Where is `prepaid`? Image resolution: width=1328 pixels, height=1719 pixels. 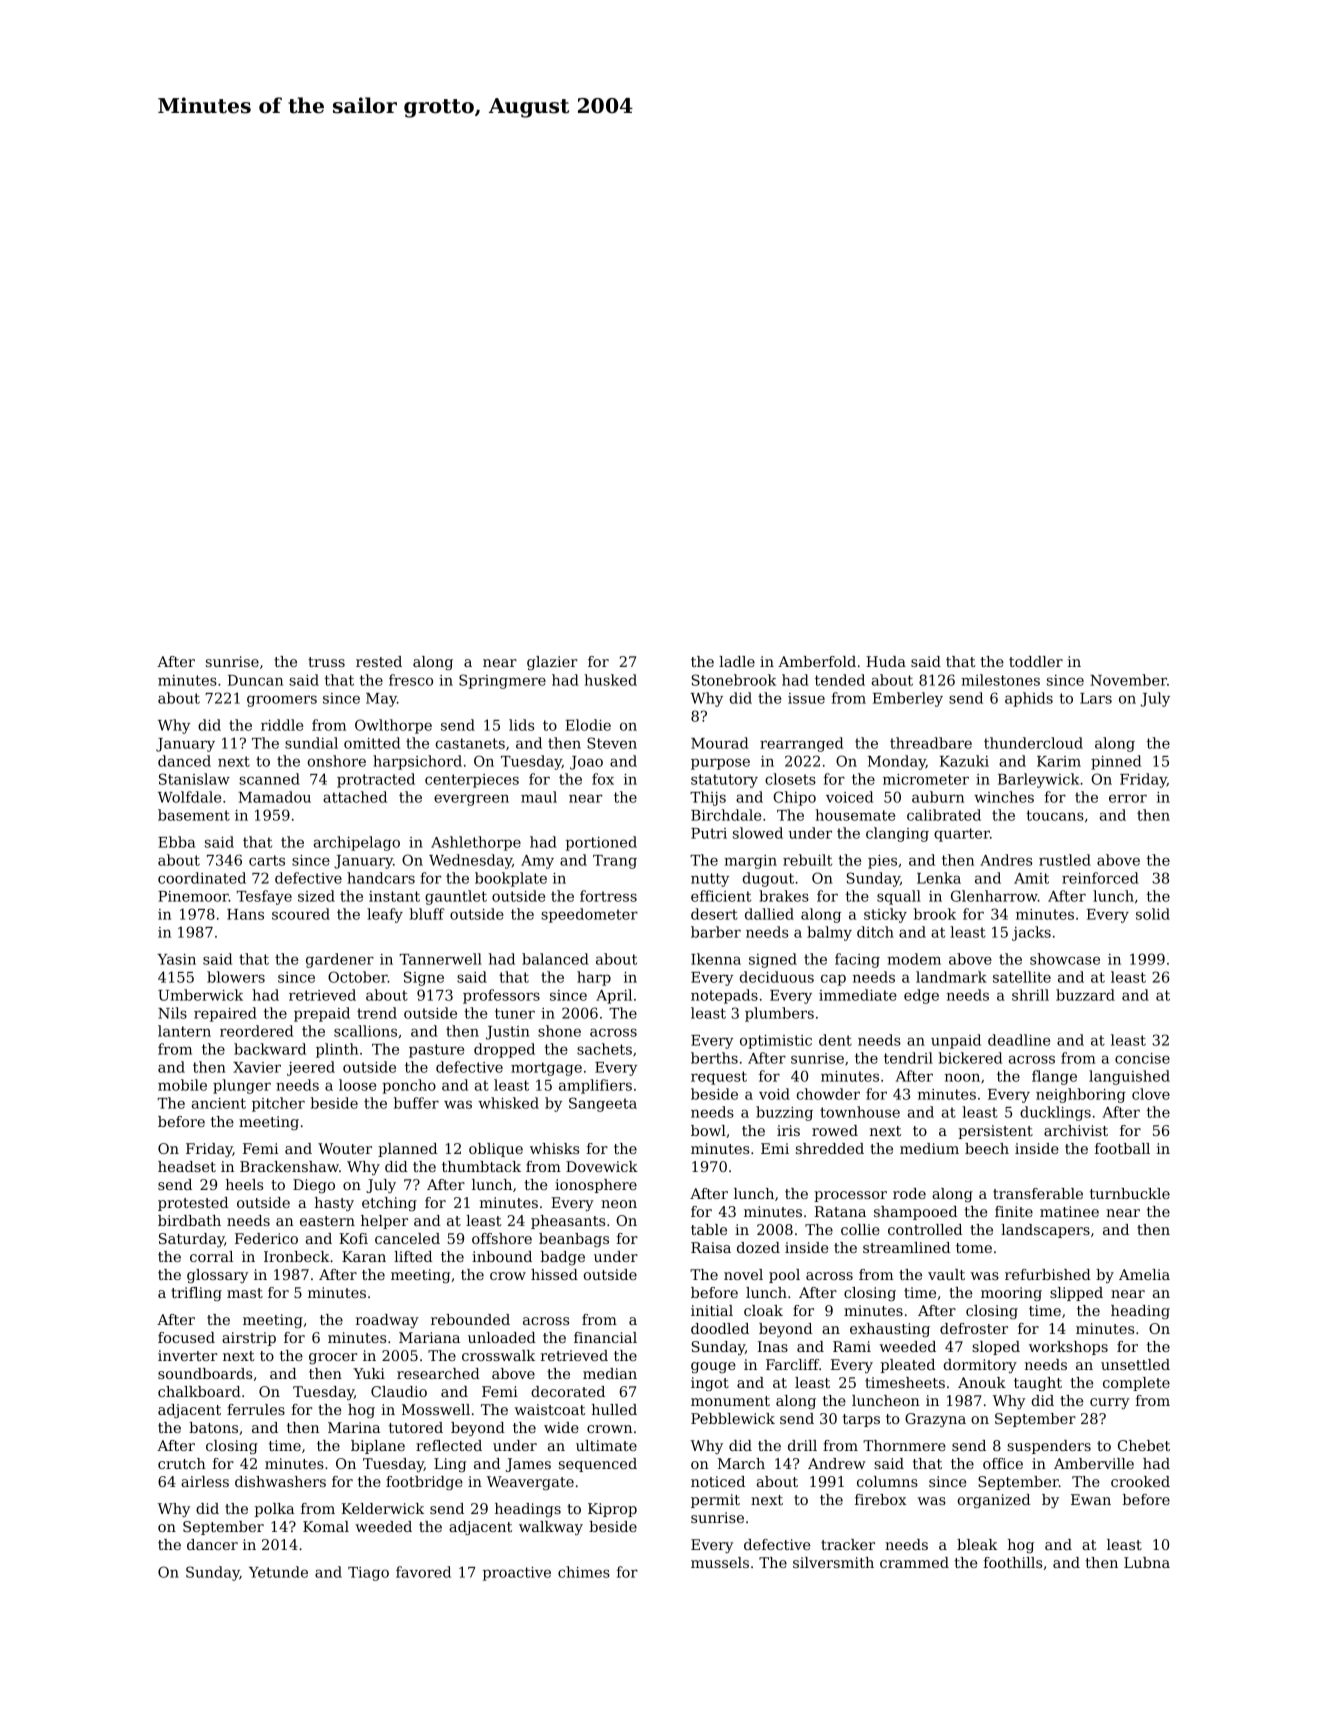 prepaid is located at coordinates (322, 1014).
